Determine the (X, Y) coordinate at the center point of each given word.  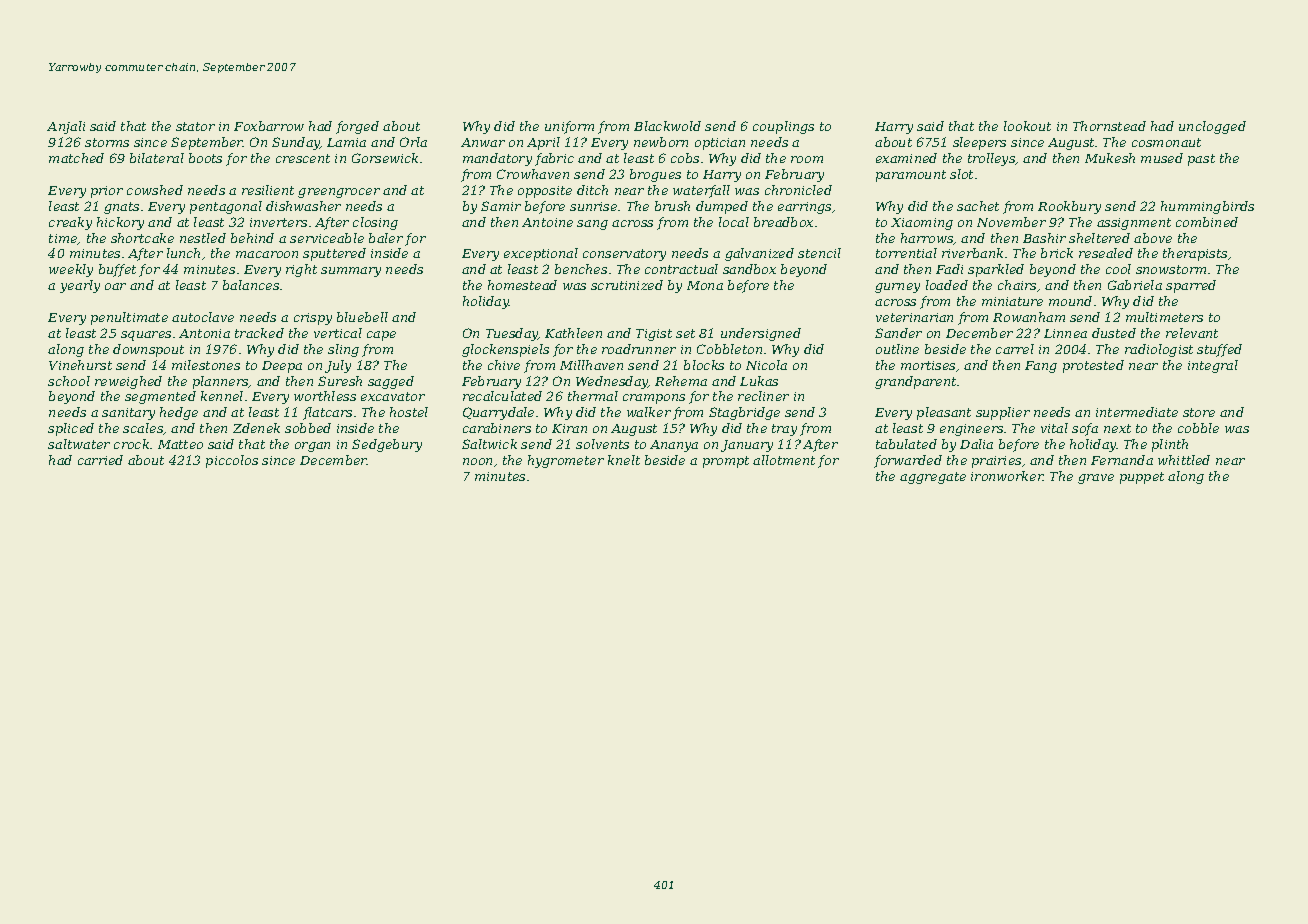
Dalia (976, 444)
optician (720, 144)
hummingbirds (1207, 207)
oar (115, 286)
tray (784, 430)
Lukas (759, 381)
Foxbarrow (269, 126)
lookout (1027, 126)
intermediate (1137, 412)
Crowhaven (533, 174)
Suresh (340, 381)
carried (100, 460)
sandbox (749, 269)
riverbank (972, 253)
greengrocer (339, 193)
